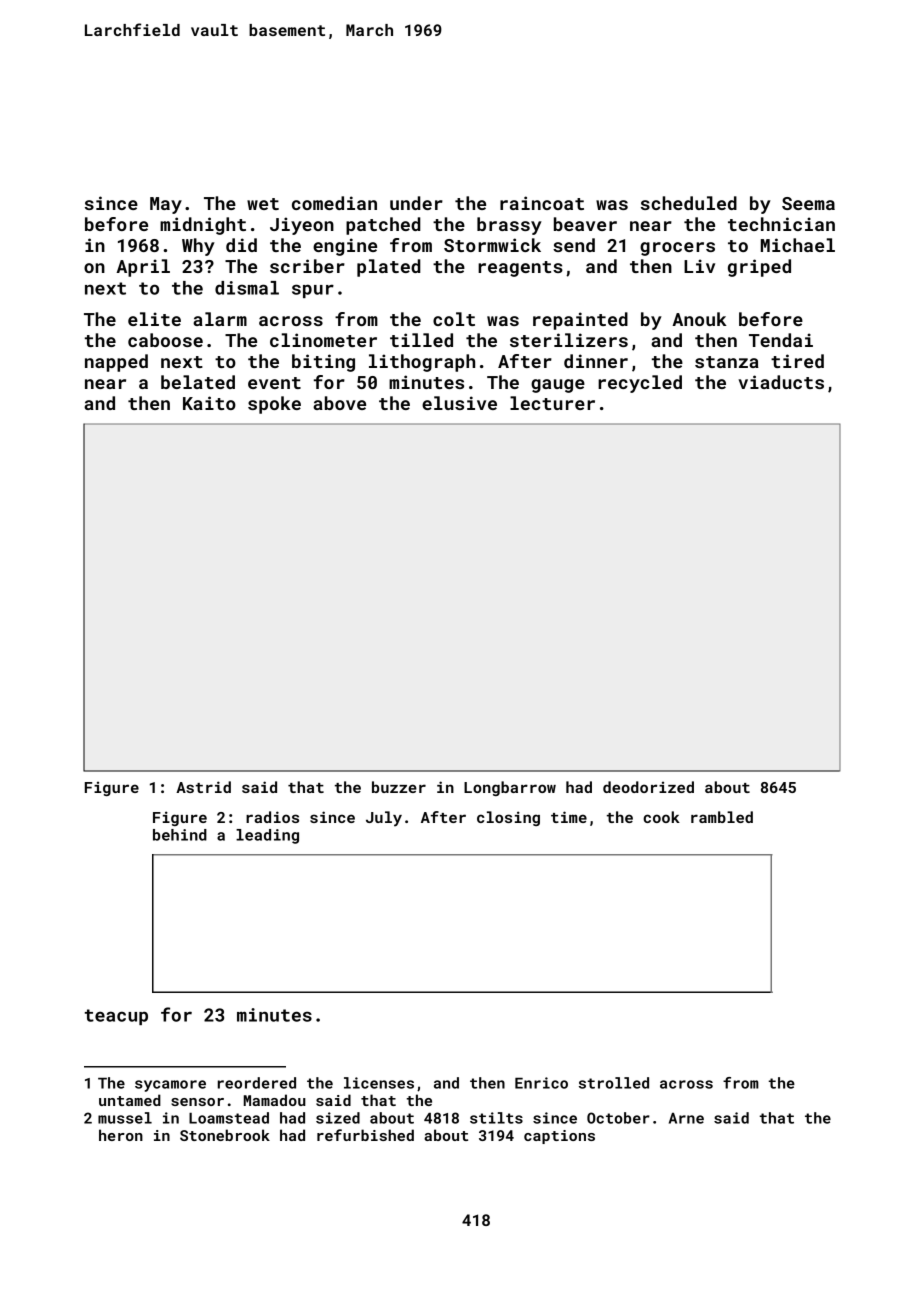 This page has height=1311, width=924. I want to click on wet, so click(263, 204).
